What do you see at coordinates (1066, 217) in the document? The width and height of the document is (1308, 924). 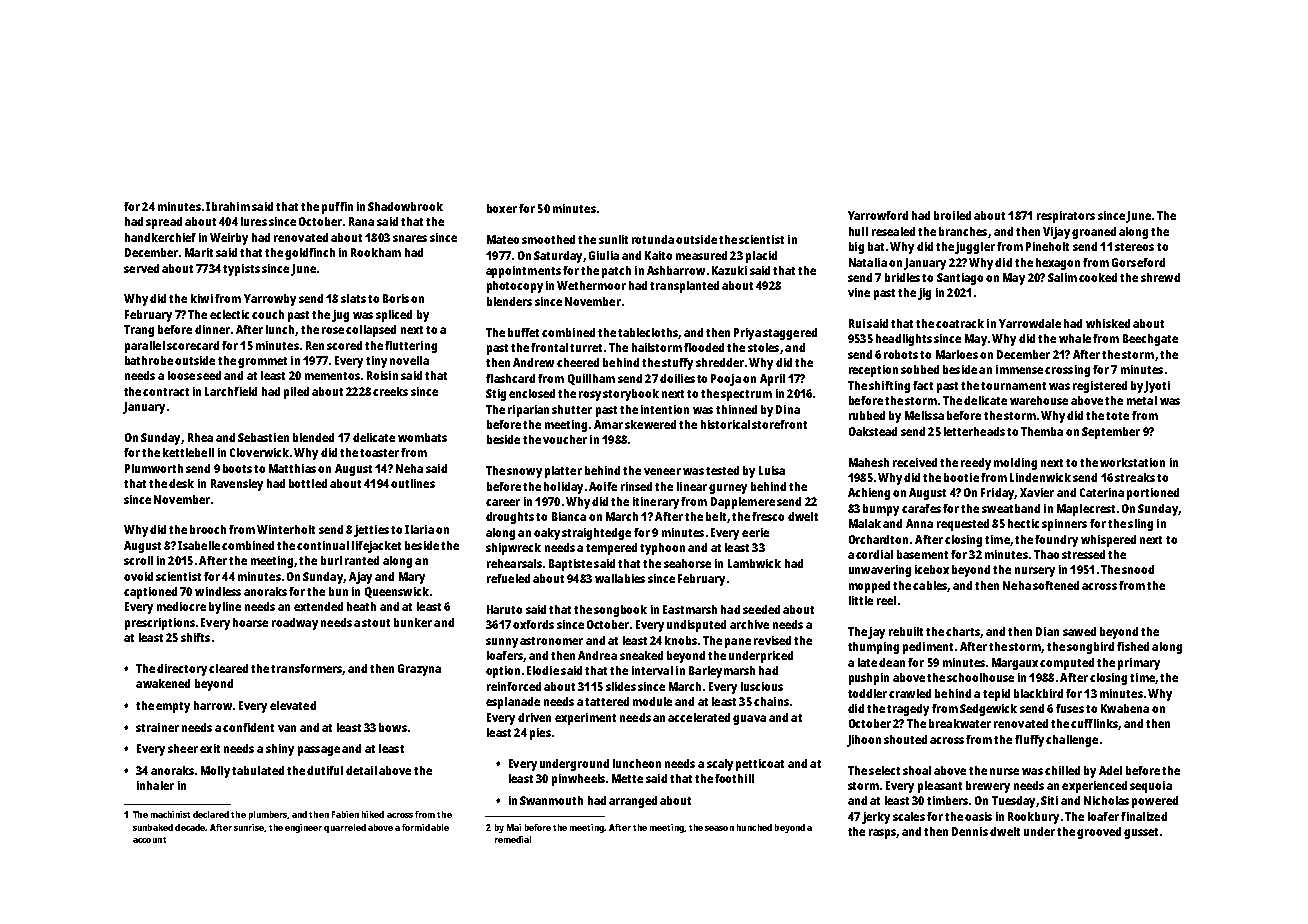 I see `respirators` at bounding box center [1066, 217].
